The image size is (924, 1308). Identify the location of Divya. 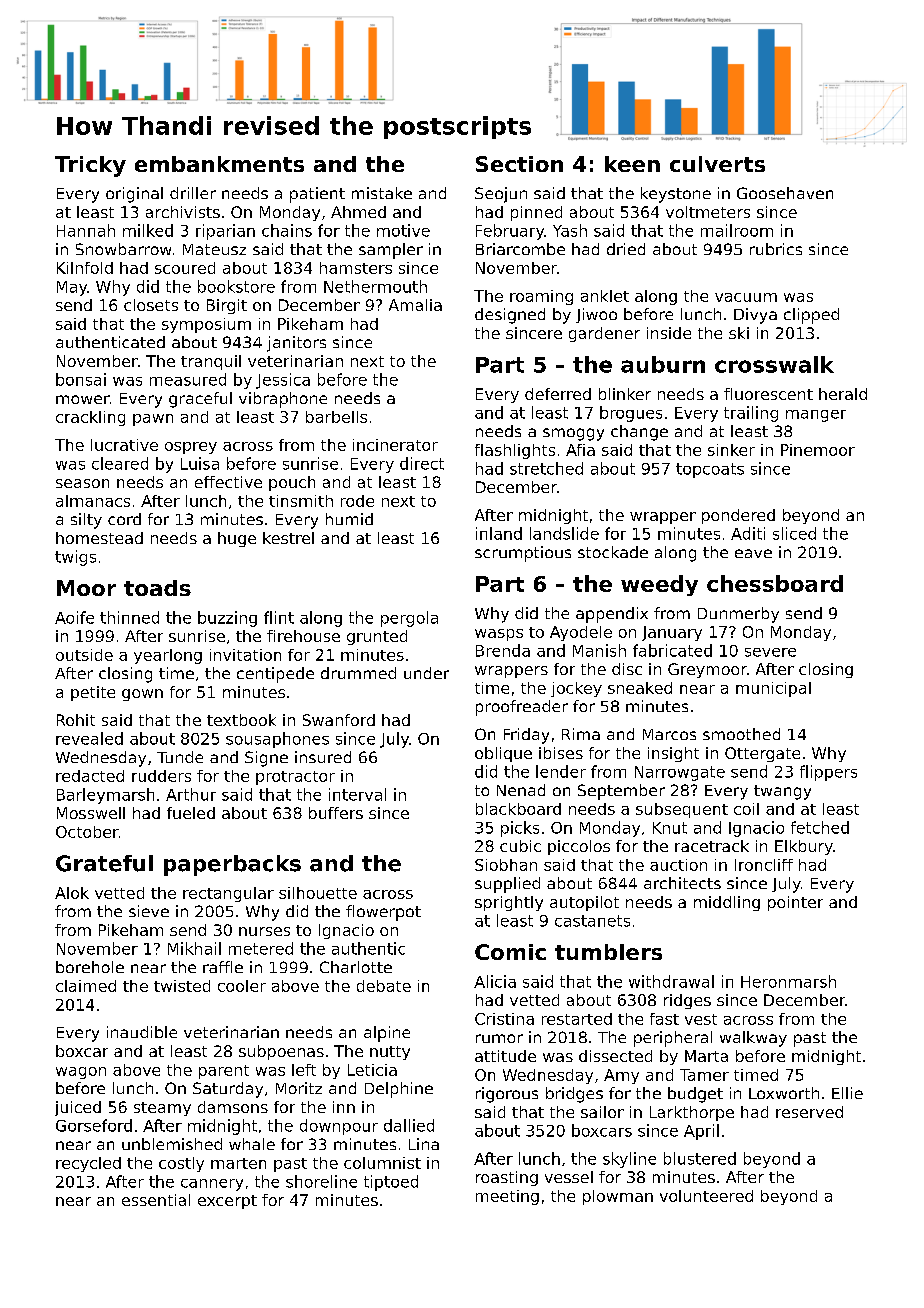
(755, 316).
